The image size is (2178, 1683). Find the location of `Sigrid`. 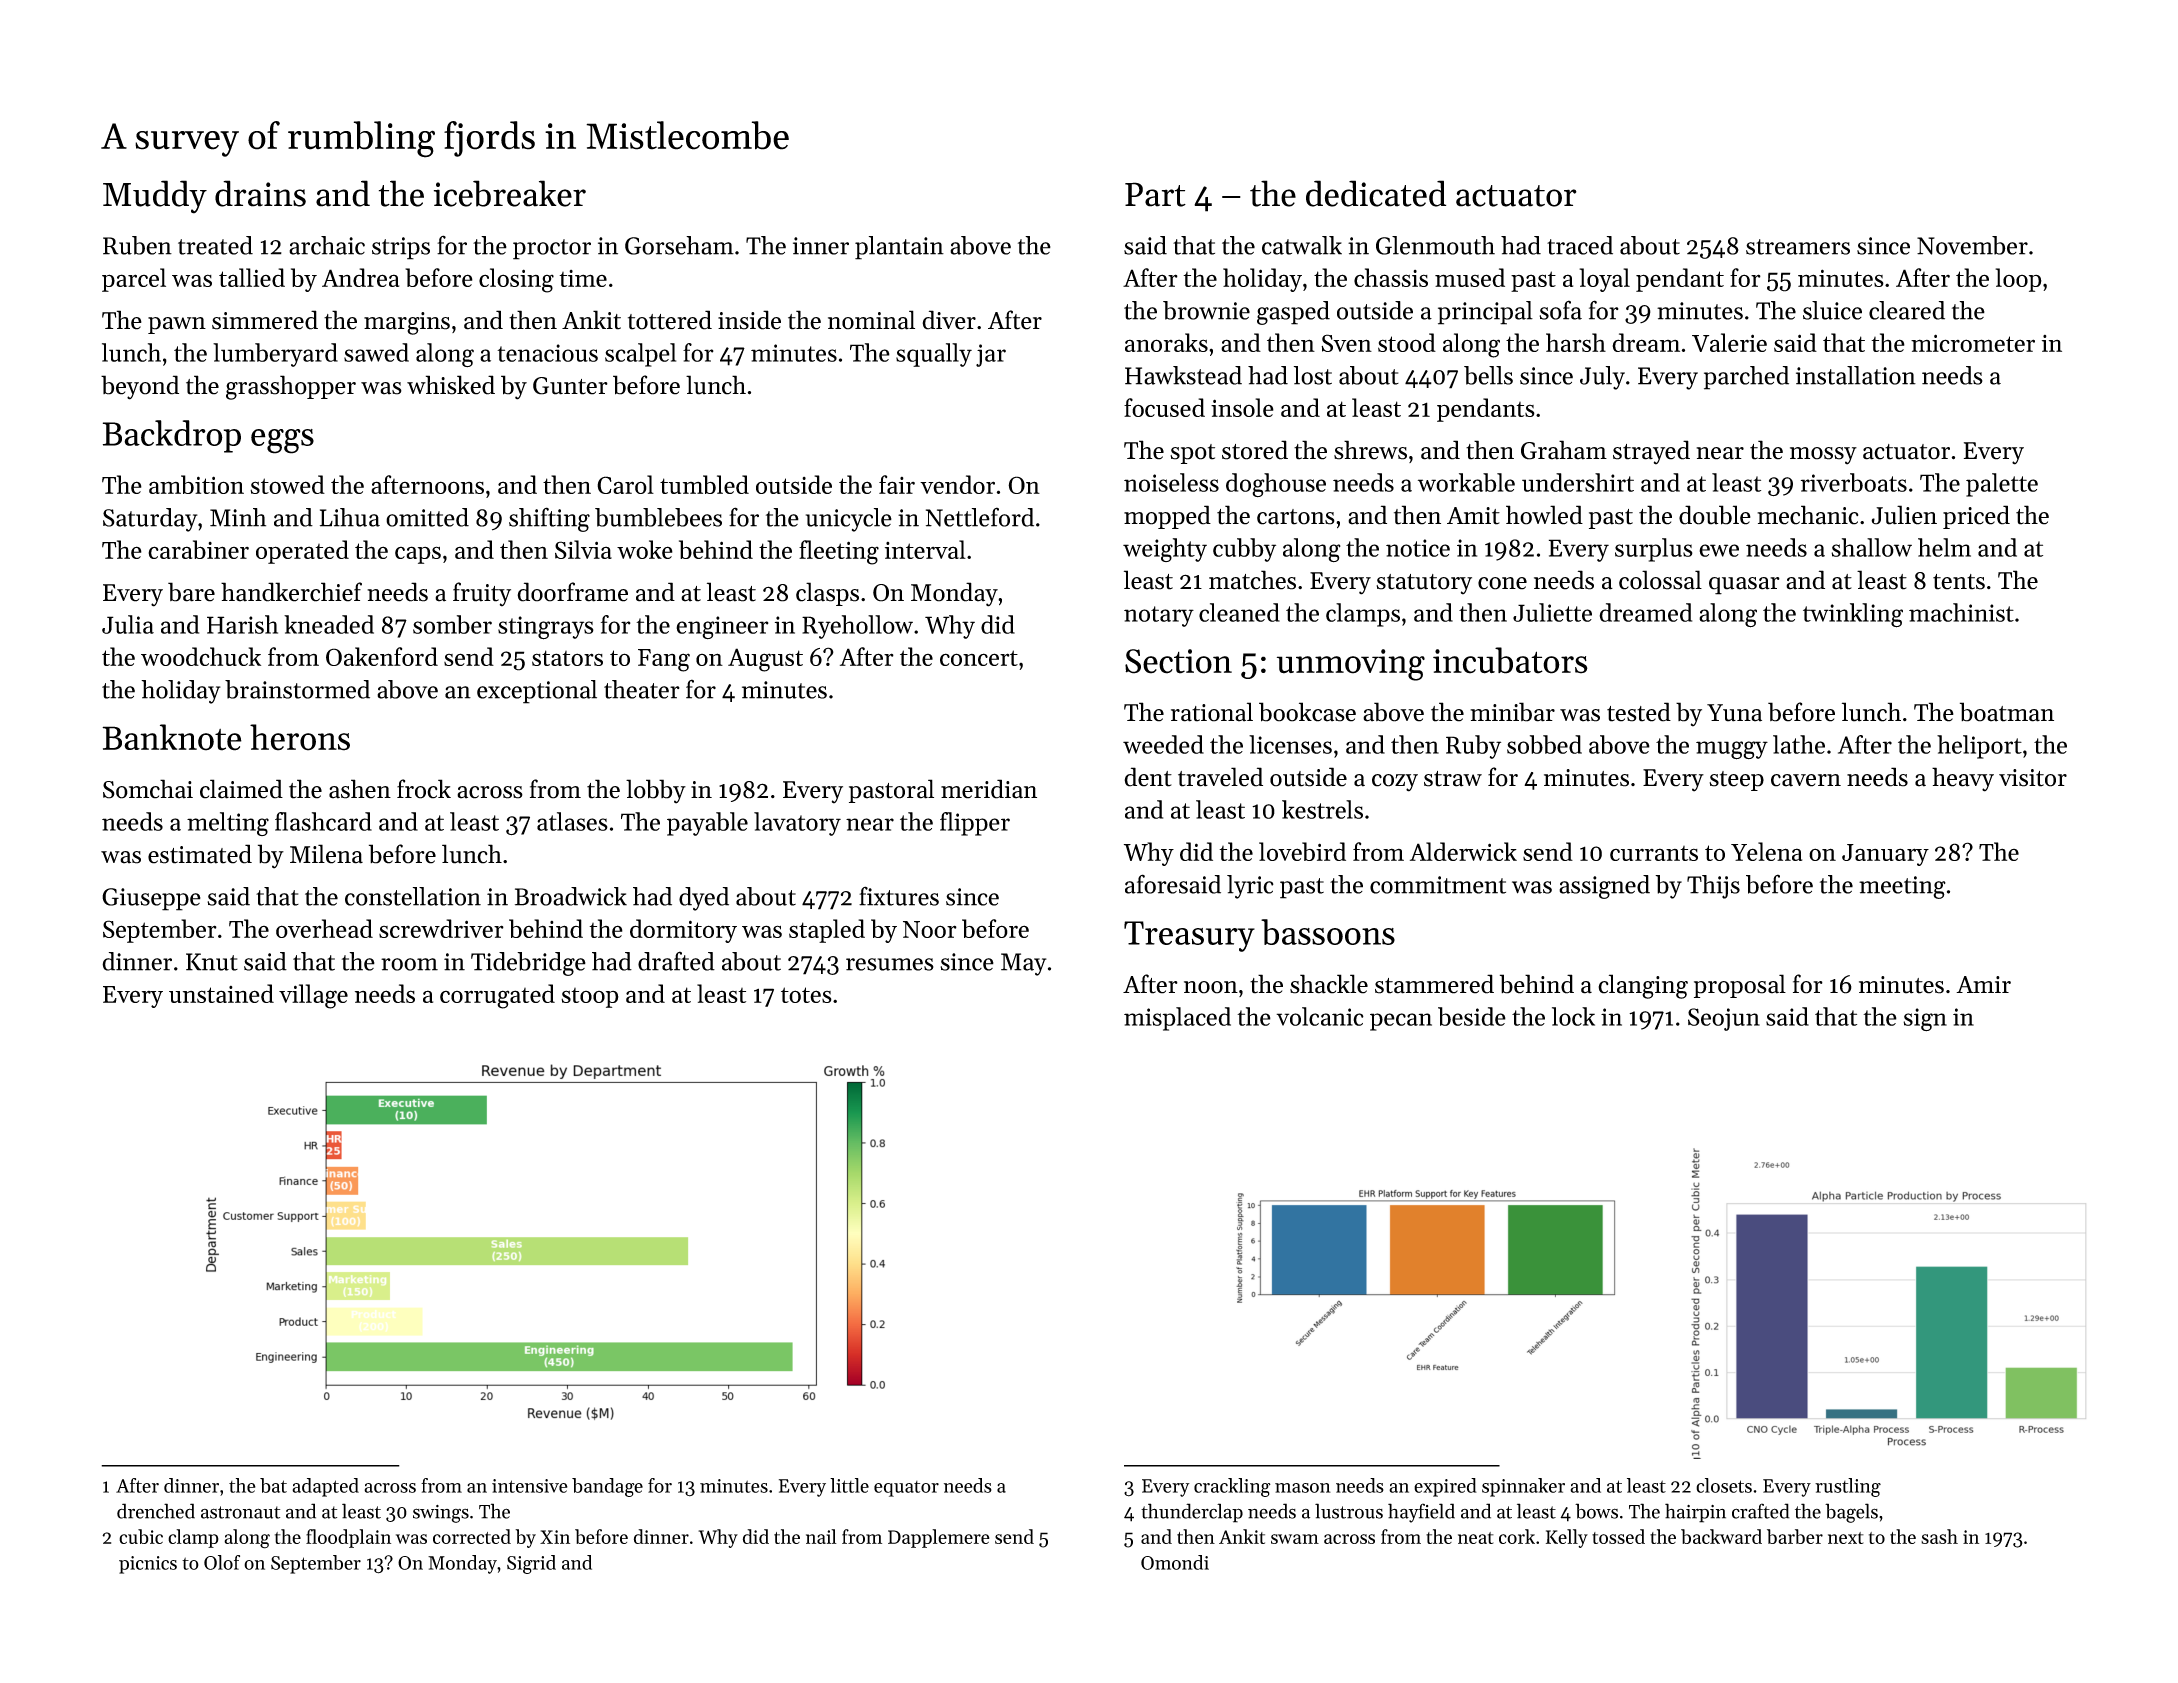

Sigrid is located at coordinates (531, 1564).
